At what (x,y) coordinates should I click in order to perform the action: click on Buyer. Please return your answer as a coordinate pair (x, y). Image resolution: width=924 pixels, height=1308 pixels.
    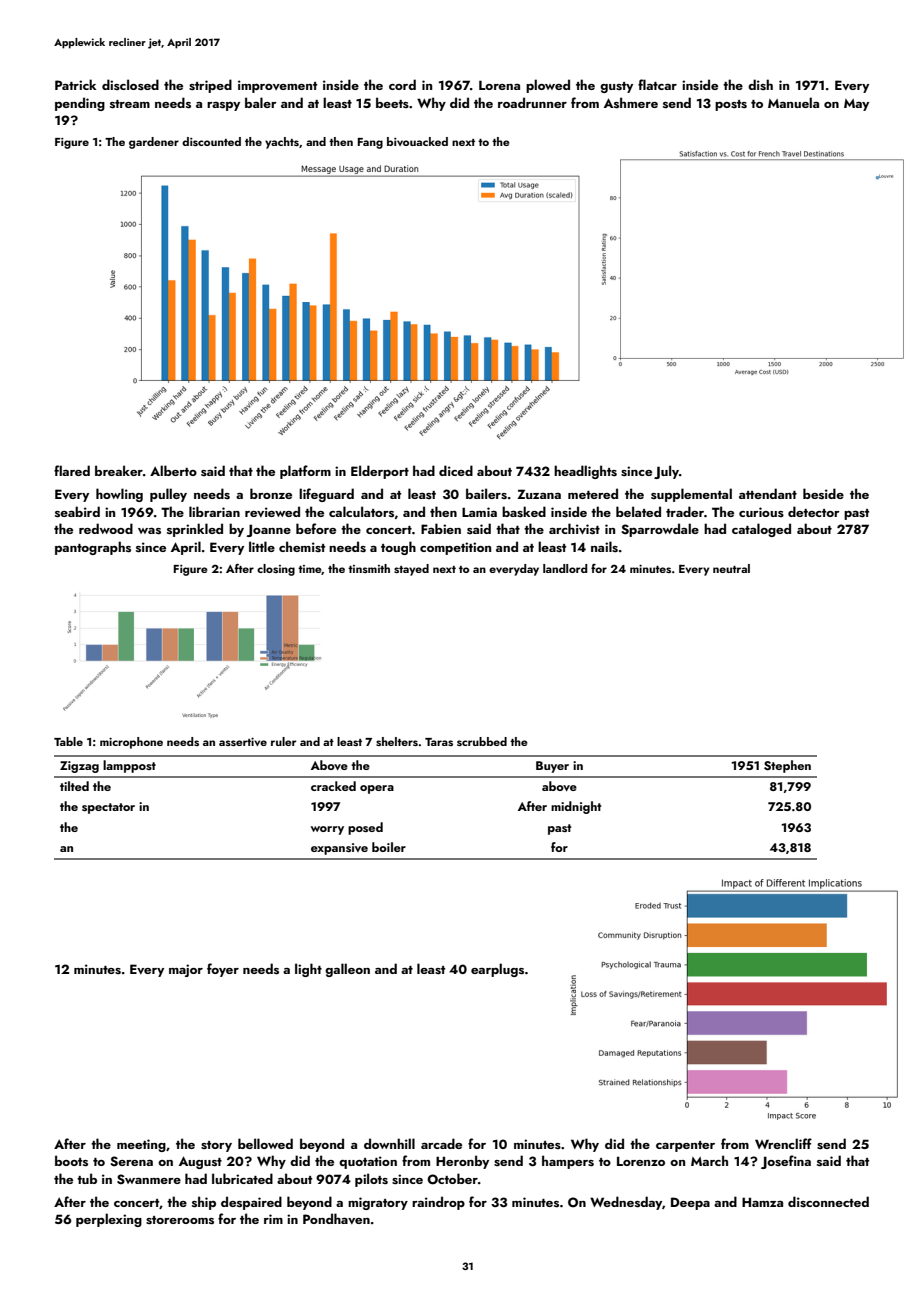
    Looking at the image, I should click on (552, 767).
